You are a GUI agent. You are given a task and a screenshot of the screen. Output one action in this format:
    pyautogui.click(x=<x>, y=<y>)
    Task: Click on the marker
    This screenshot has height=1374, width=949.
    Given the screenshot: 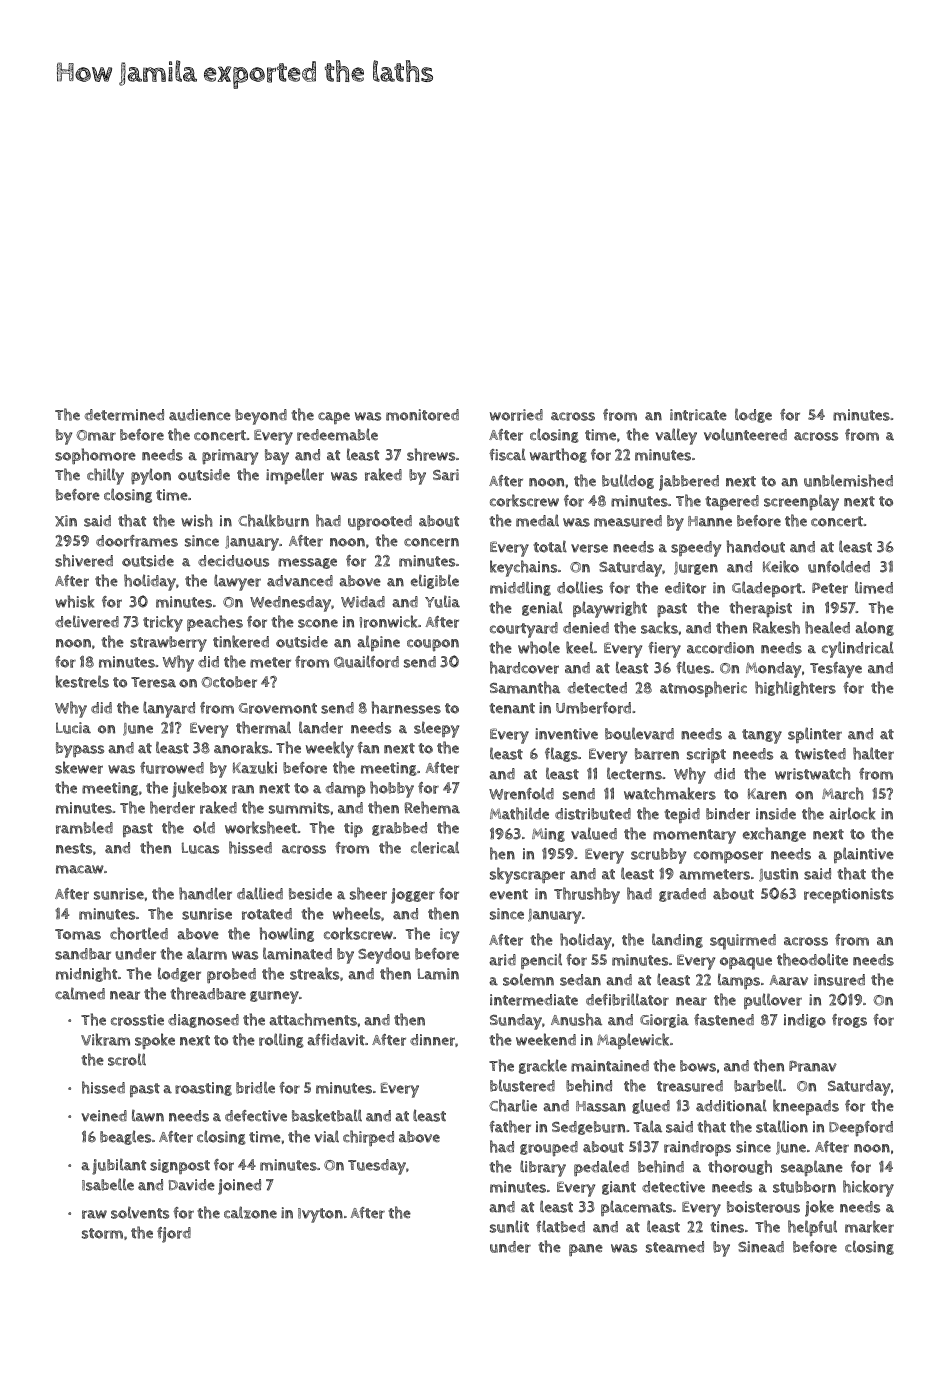 What is the action you would take?
    pyautogui.click(x=869, y=1226)
